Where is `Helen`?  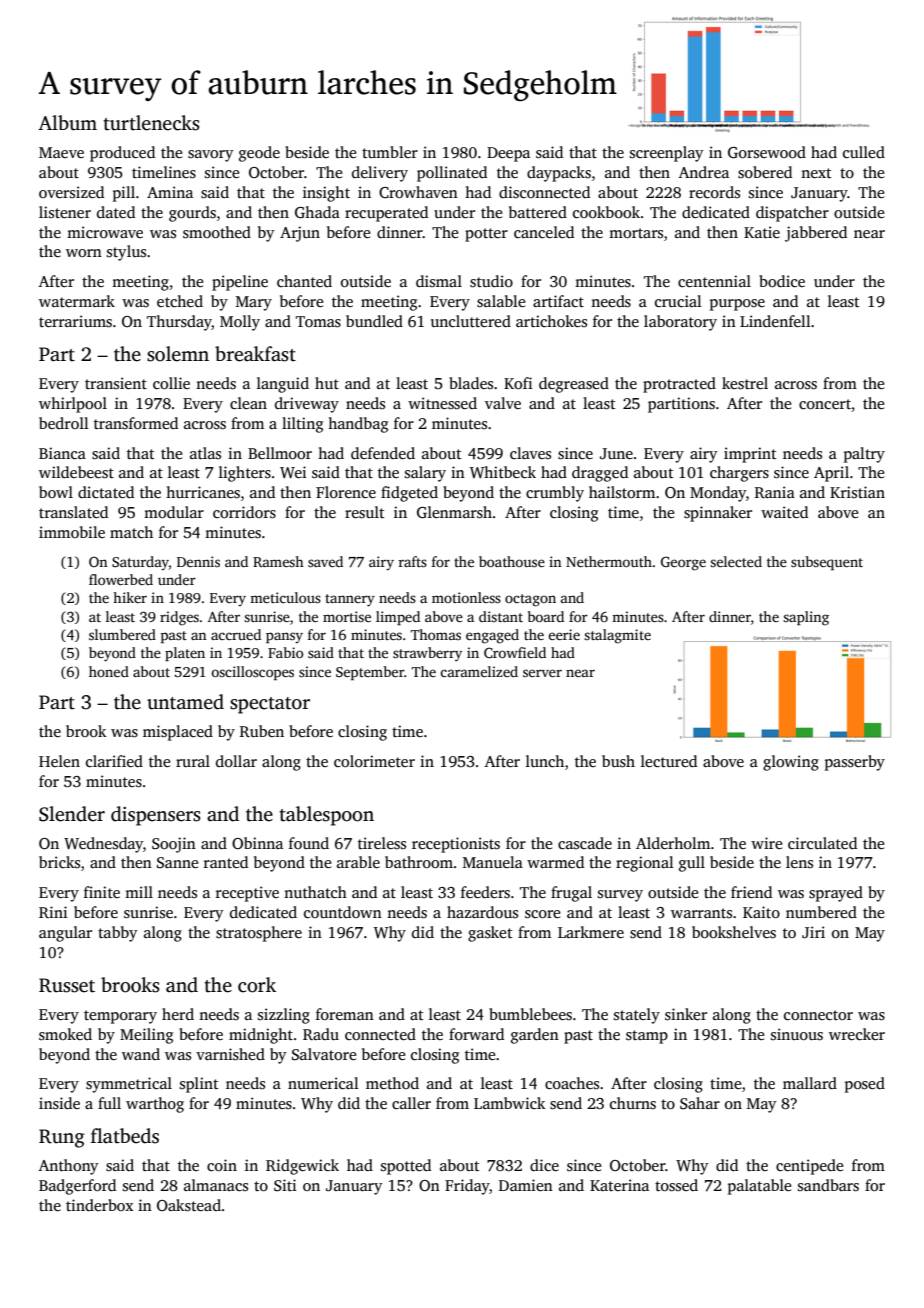 Helen is located at coordinates (59, 761).
